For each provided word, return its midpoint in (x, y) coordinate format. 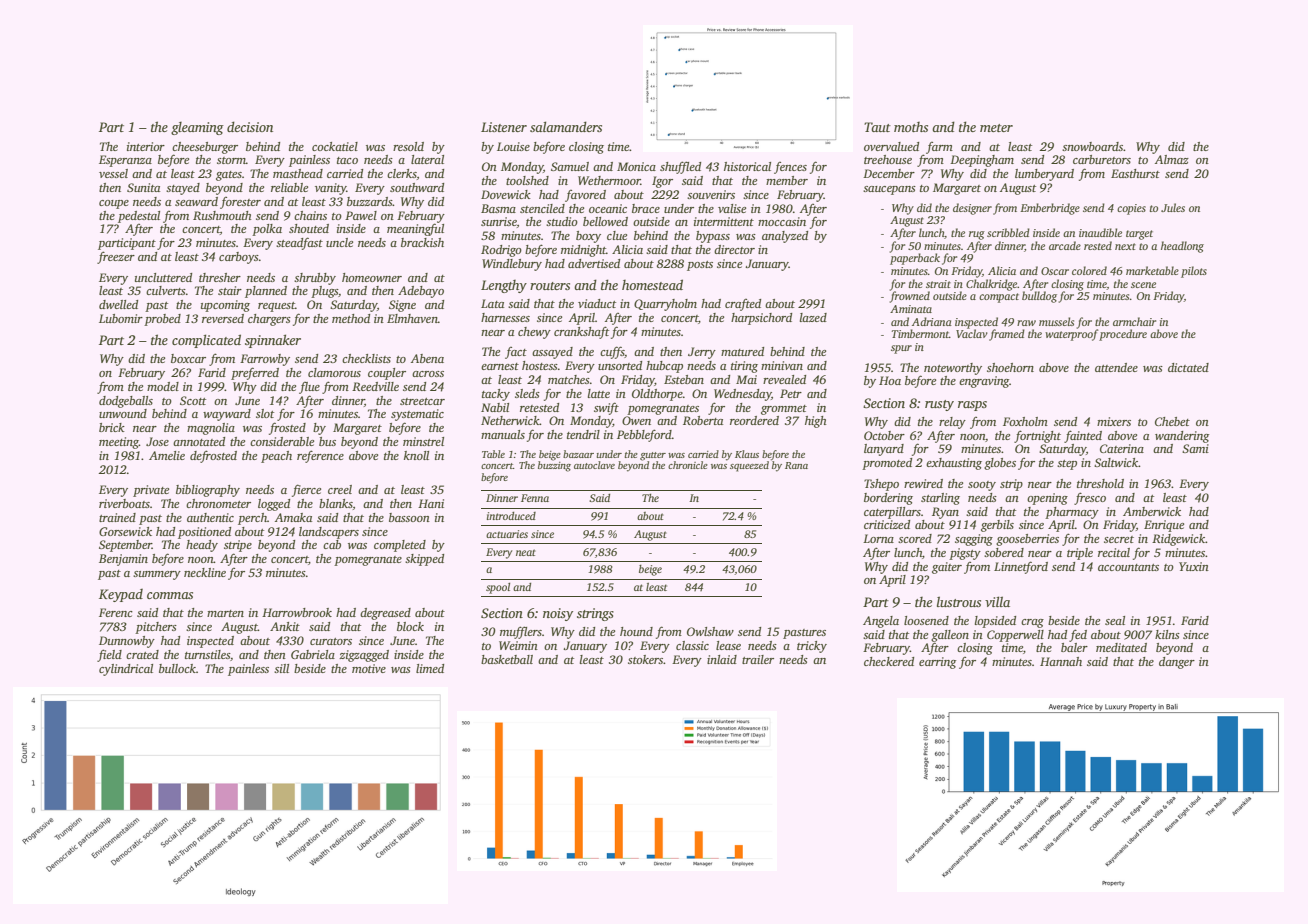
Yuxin (1194, 566)
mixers (1114, 421)
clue (617, 235)
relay (952, 423)
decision (250, 126)
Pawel (361, 215)
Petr (791, 393)
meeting (119, 443)
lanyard (884, 450)
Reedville (375, 386)
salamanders (566, 126)
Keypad (121, 595)
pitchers (156, 628)
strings (595, 614)
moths (911, 127)
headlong (1182, 247)
